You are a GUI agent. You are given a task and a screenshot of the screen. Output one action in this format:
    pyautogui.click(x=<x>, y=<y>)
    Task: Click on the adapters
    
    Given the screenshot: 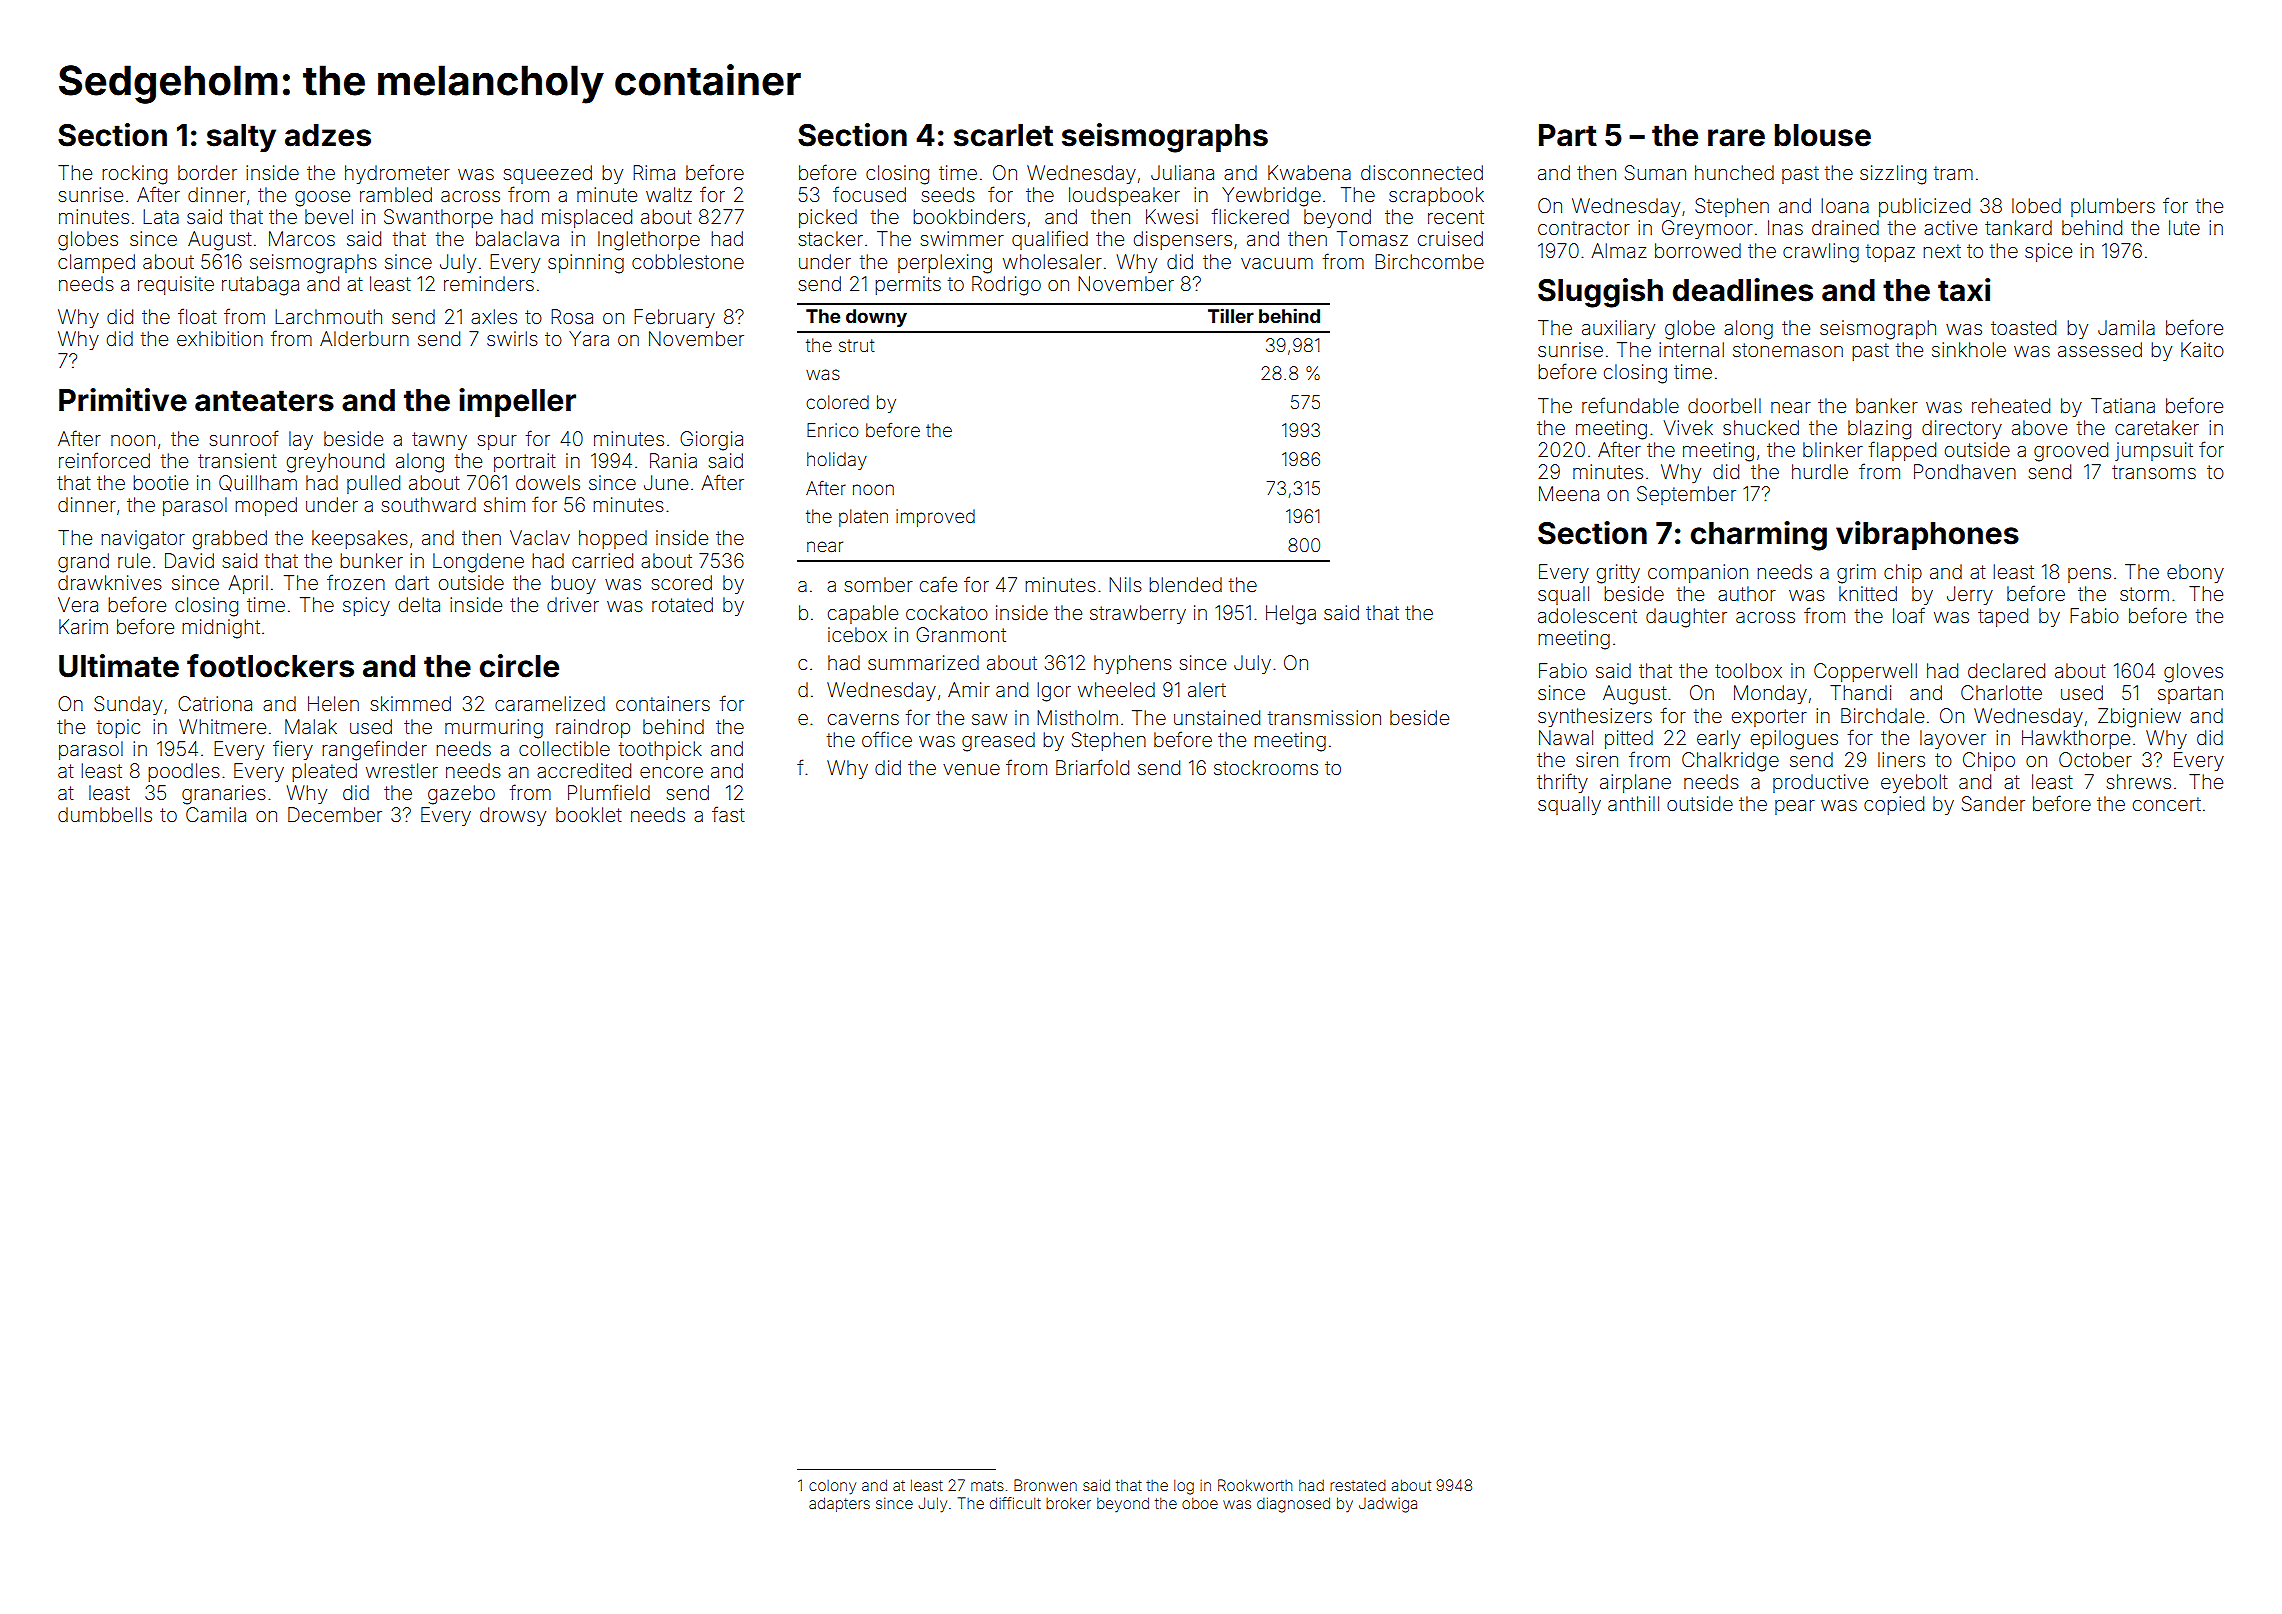 What is the action you would take?
    pyautogui.click(x=839, y=1504)
